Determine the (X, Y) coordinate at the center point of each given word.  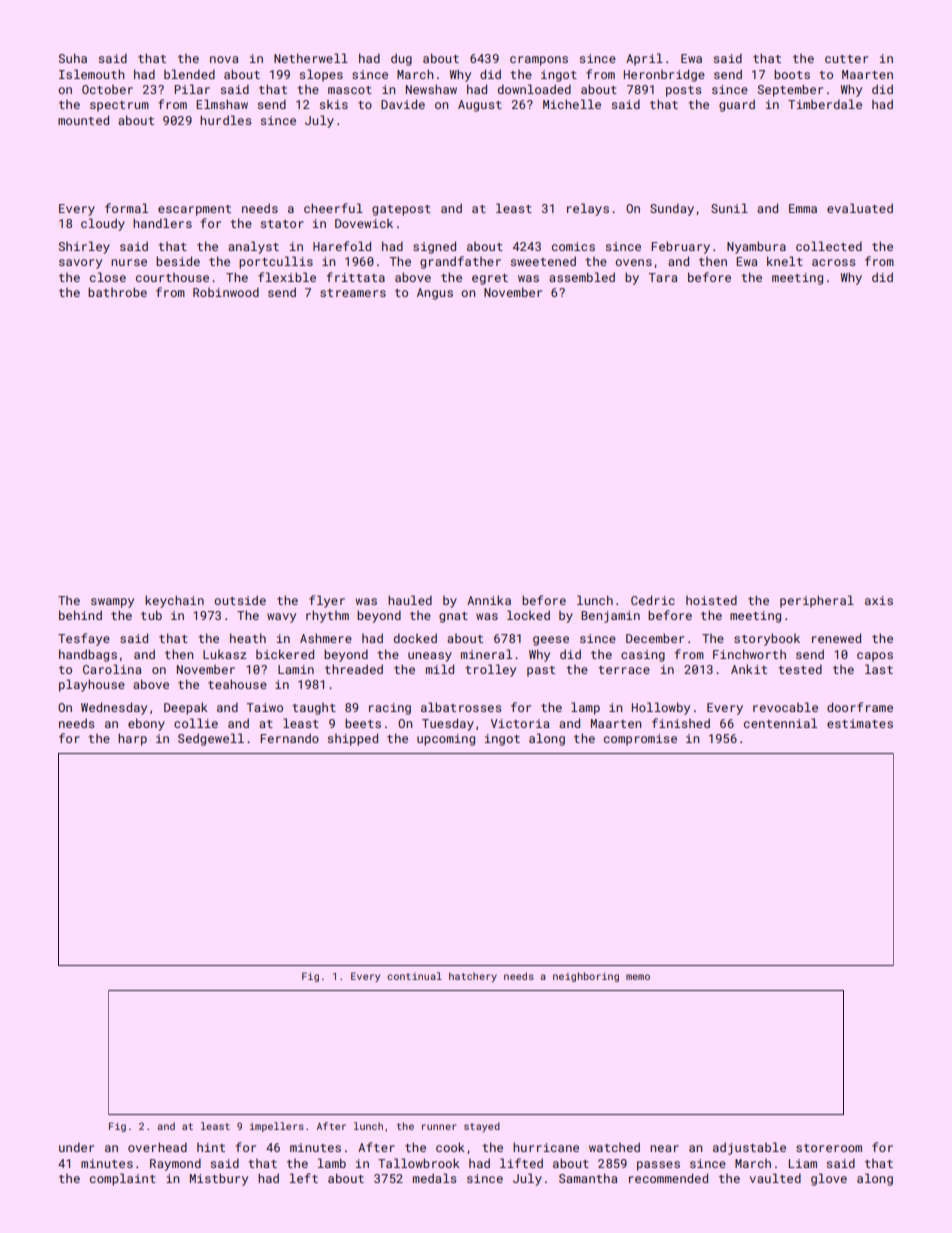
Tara (663, 277)
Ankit (749, 669)
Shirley (84, 247)
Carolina (112, 669)
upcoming (446, 740)
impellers (277, 1127)
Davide (403, 104)
